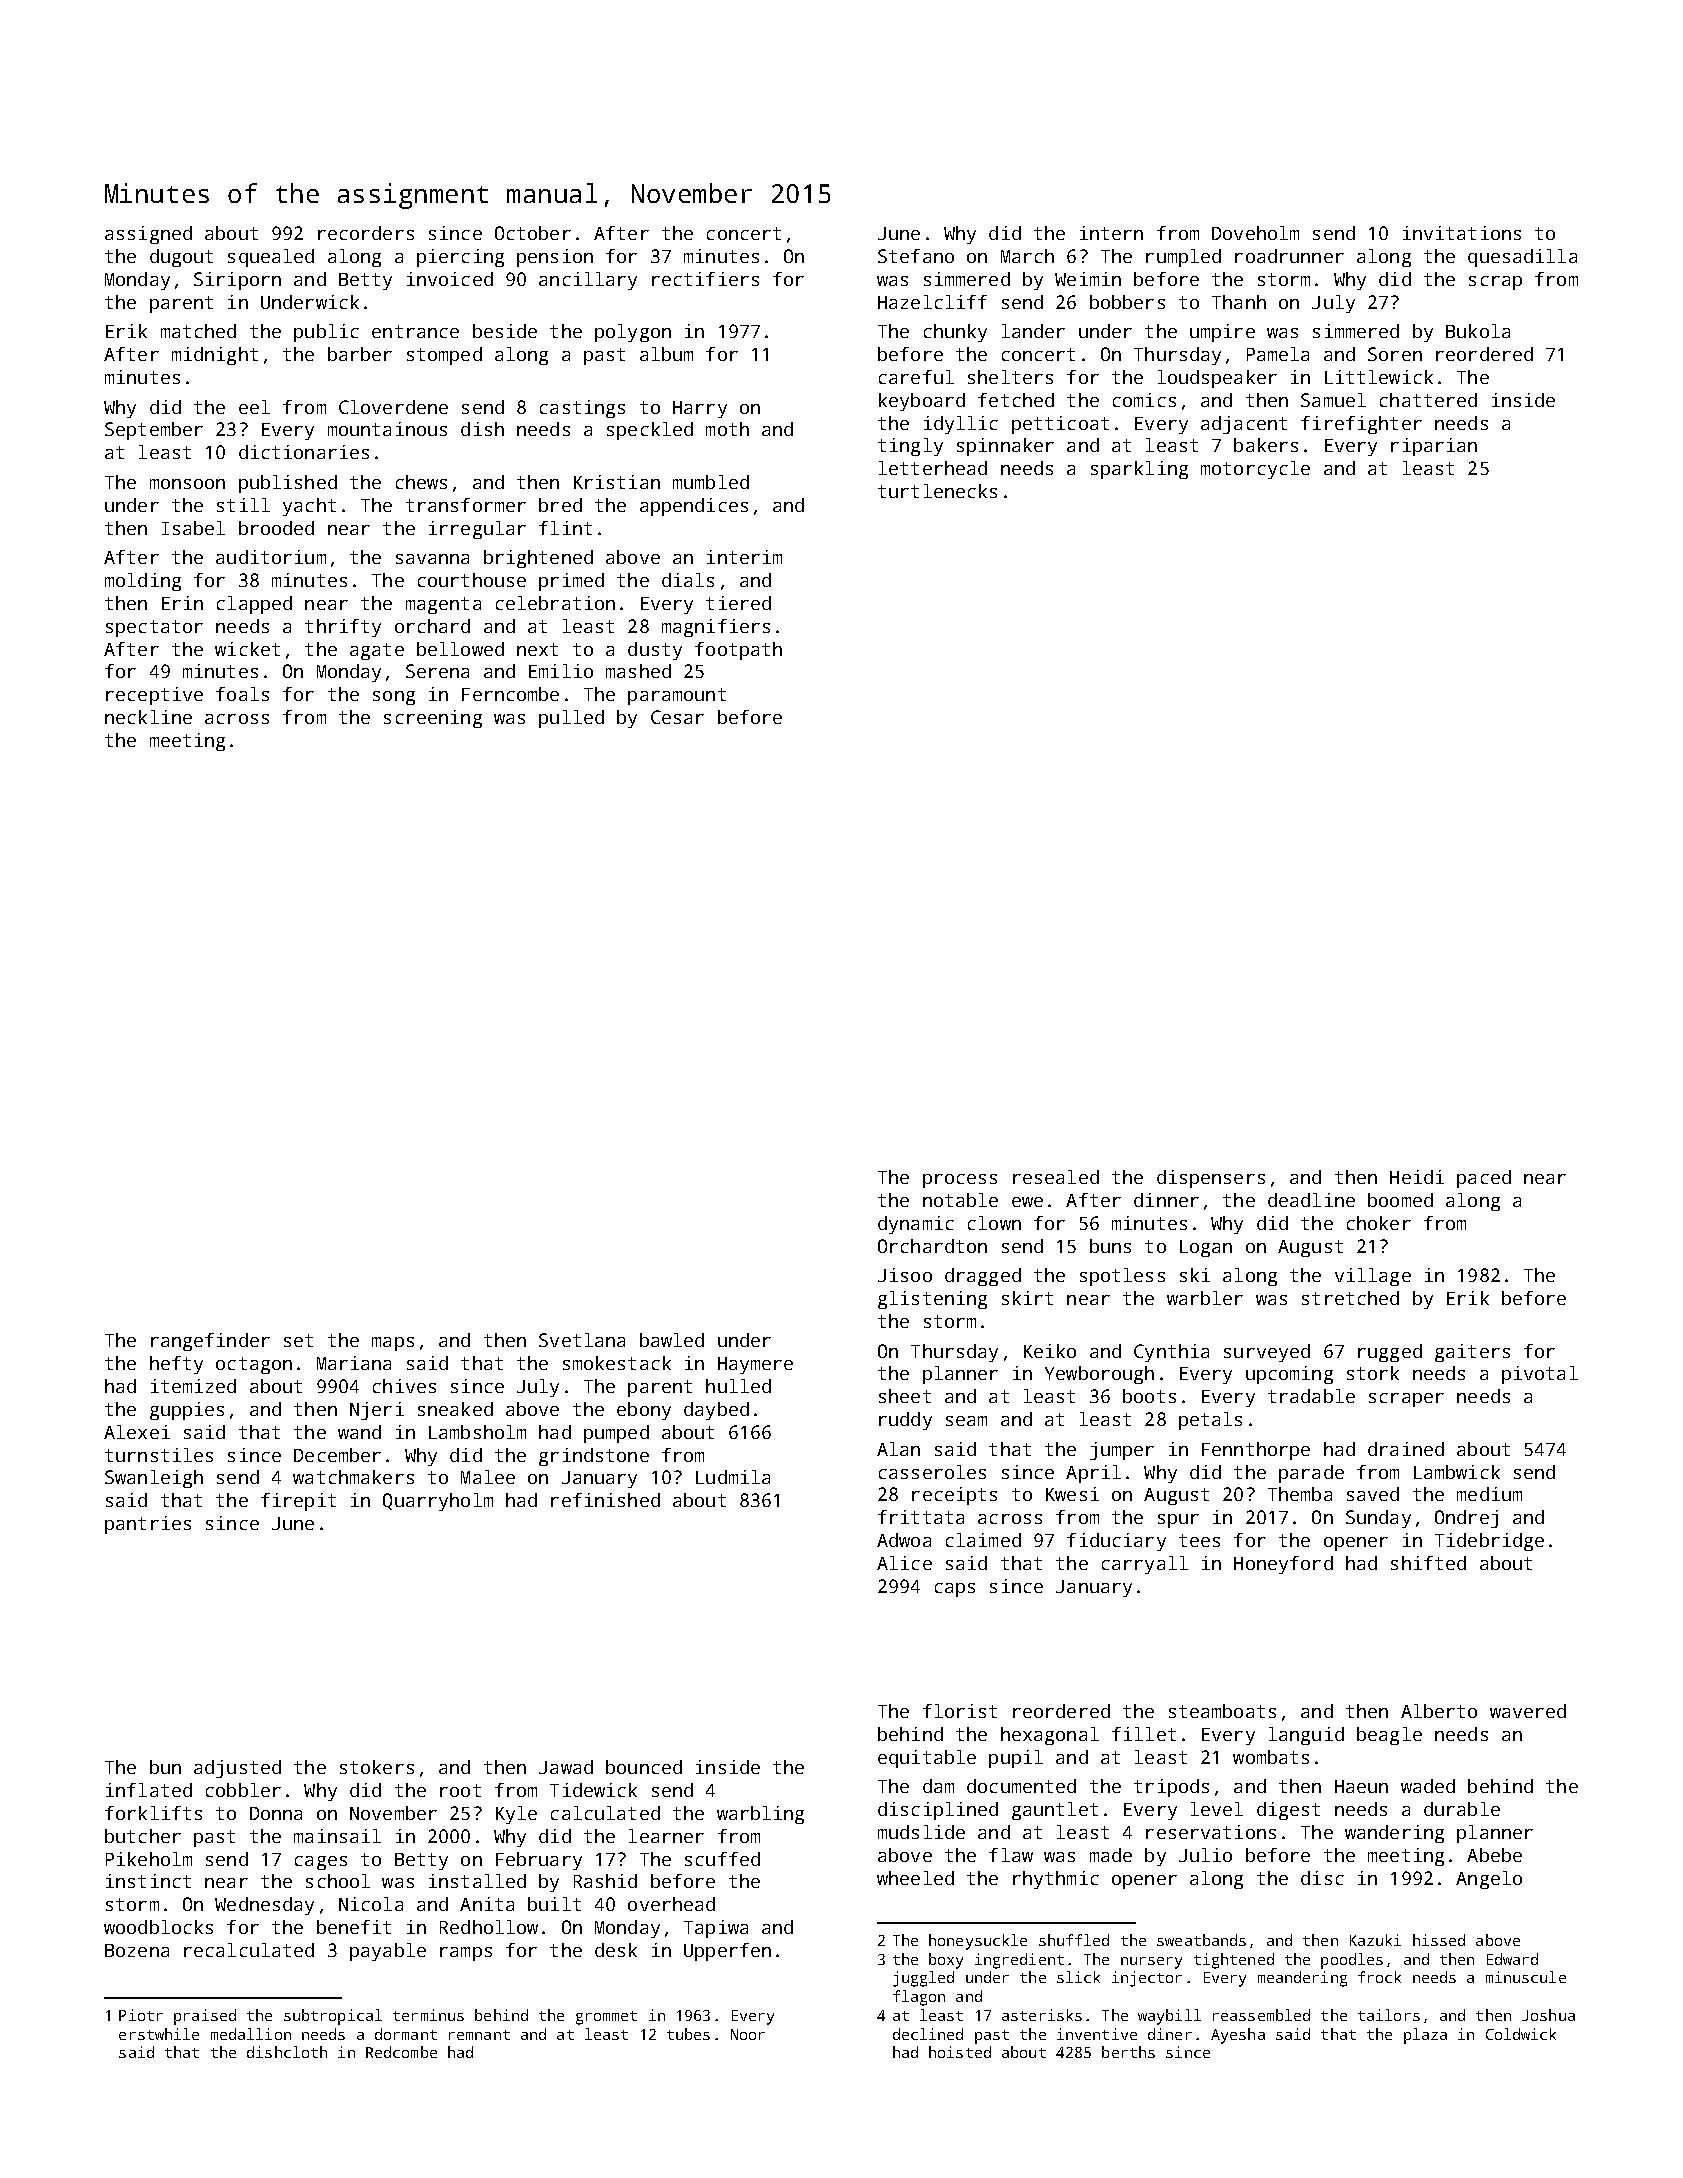  I want to click on medallion, so click(251, 2034).
